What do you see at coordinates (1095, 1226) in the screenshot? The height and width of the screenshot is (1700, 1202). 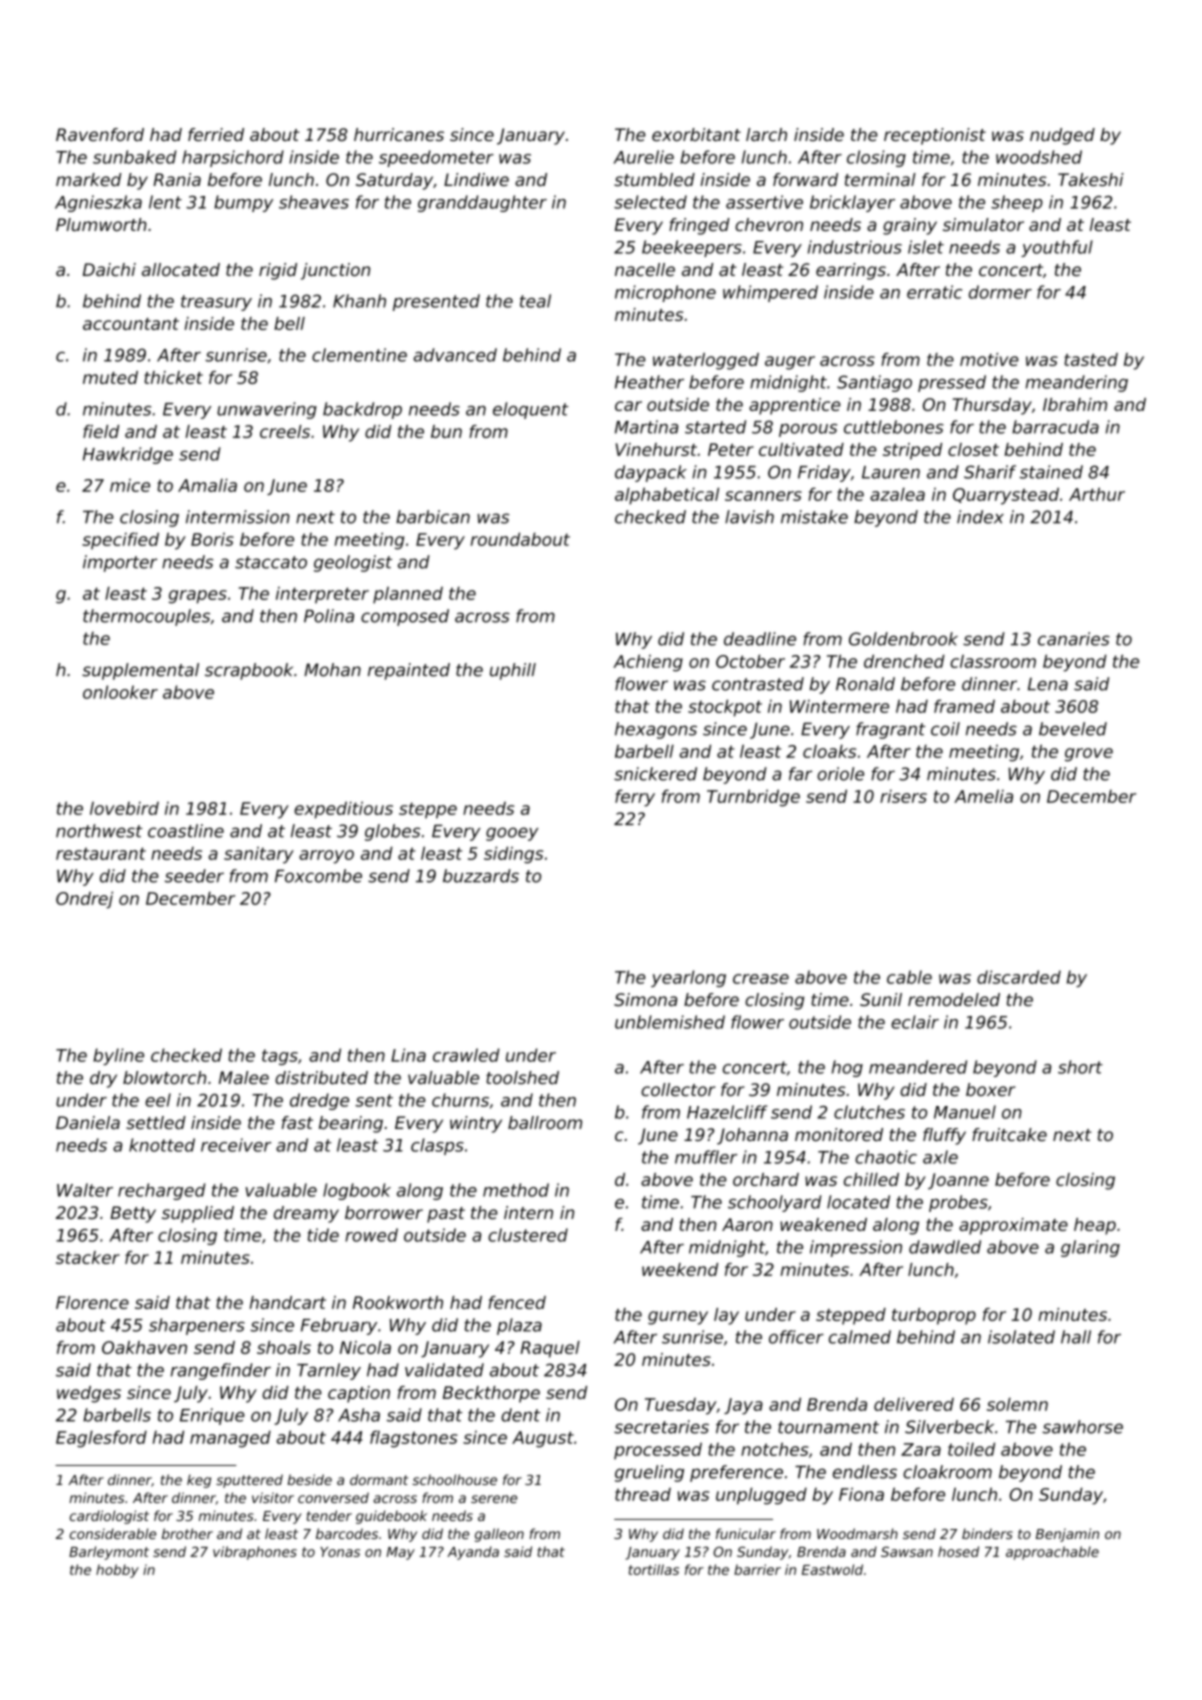 I see `heap` at bounding box center [1095, 1226].
